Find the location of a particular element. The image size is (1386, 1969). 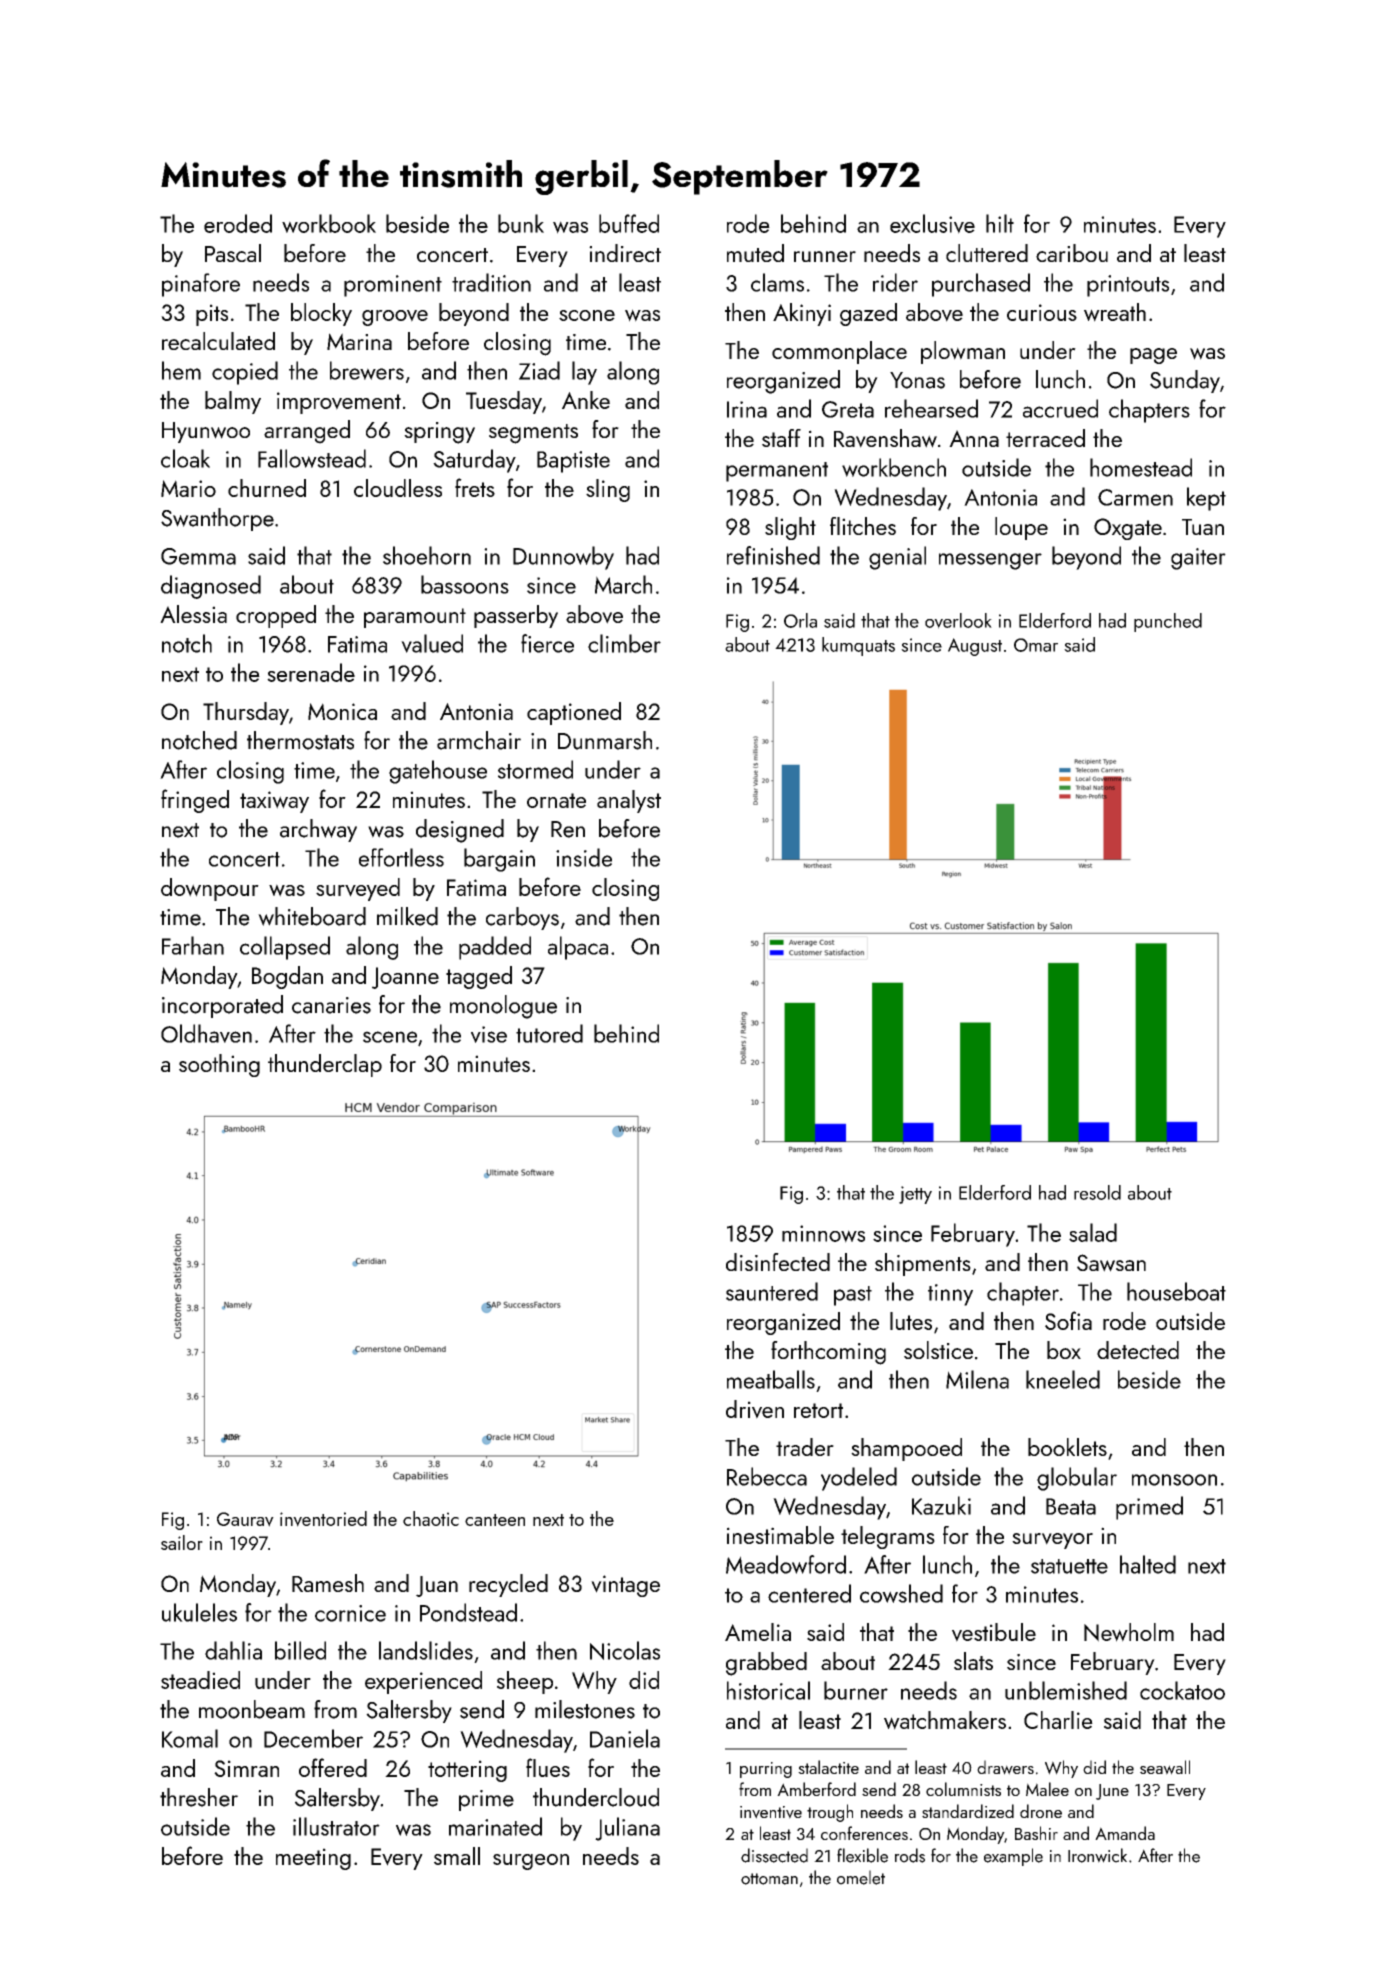

tottering is located at coordinates (467, 1771).
